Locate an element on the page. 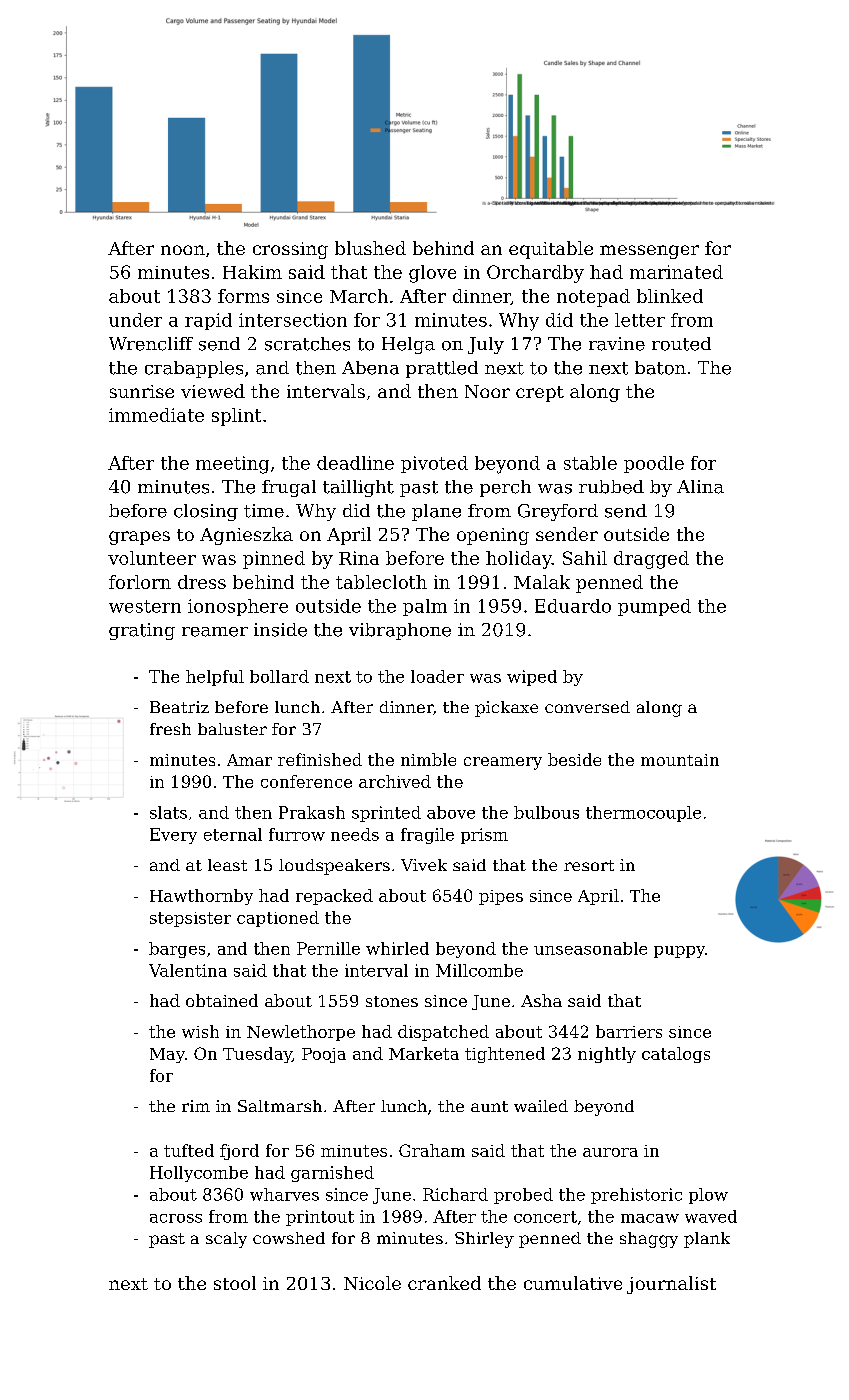 The height and width of the image is (1400, 849). Millcombe is located at coordinates (479, 970).
